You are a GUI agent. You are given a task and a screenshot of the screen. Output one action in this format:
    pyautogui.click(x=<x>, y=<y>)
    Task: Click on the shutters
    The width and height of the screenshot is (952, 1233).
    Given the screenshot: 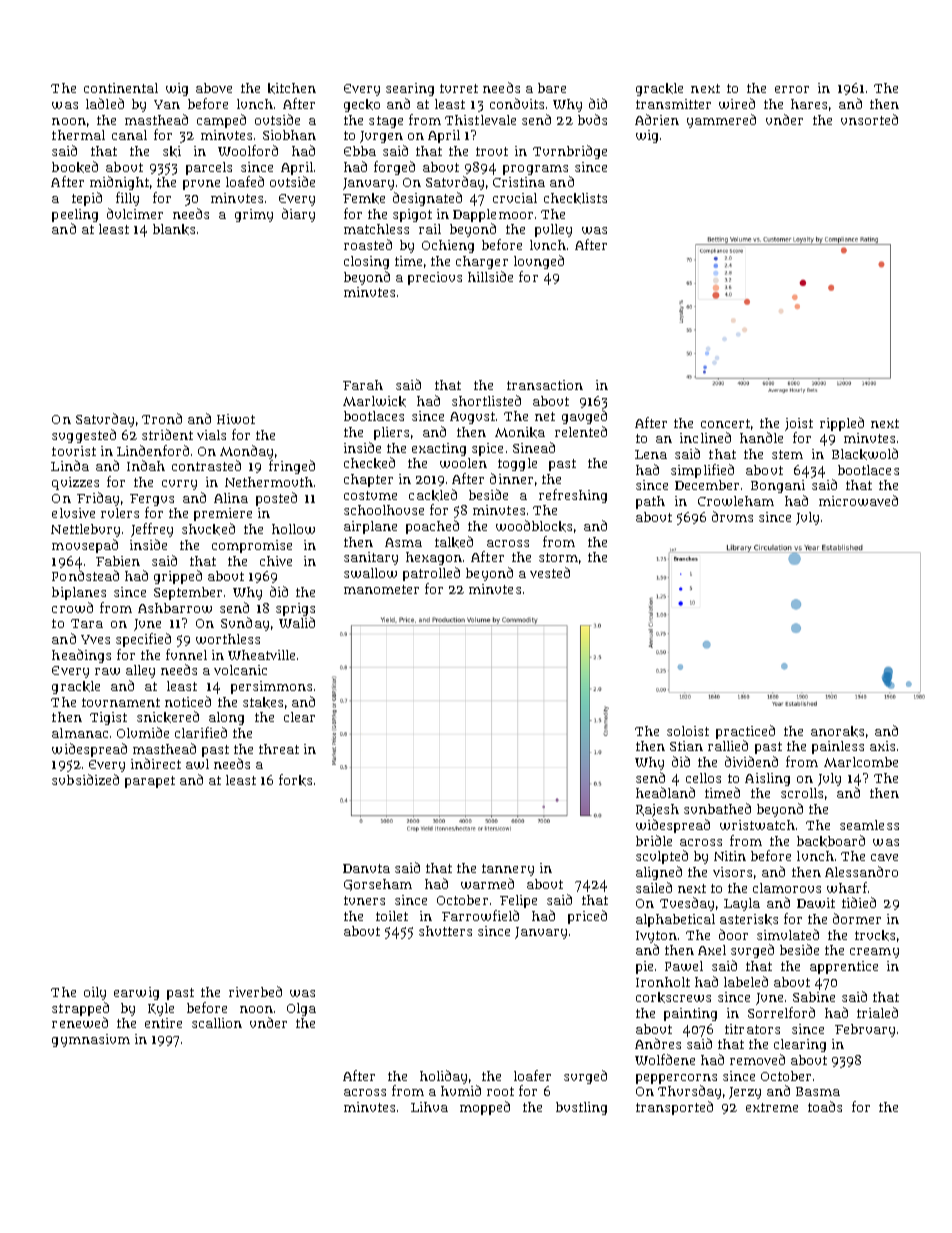 What is the action you would take?
    pyautogui.click(x=445, y=931)
